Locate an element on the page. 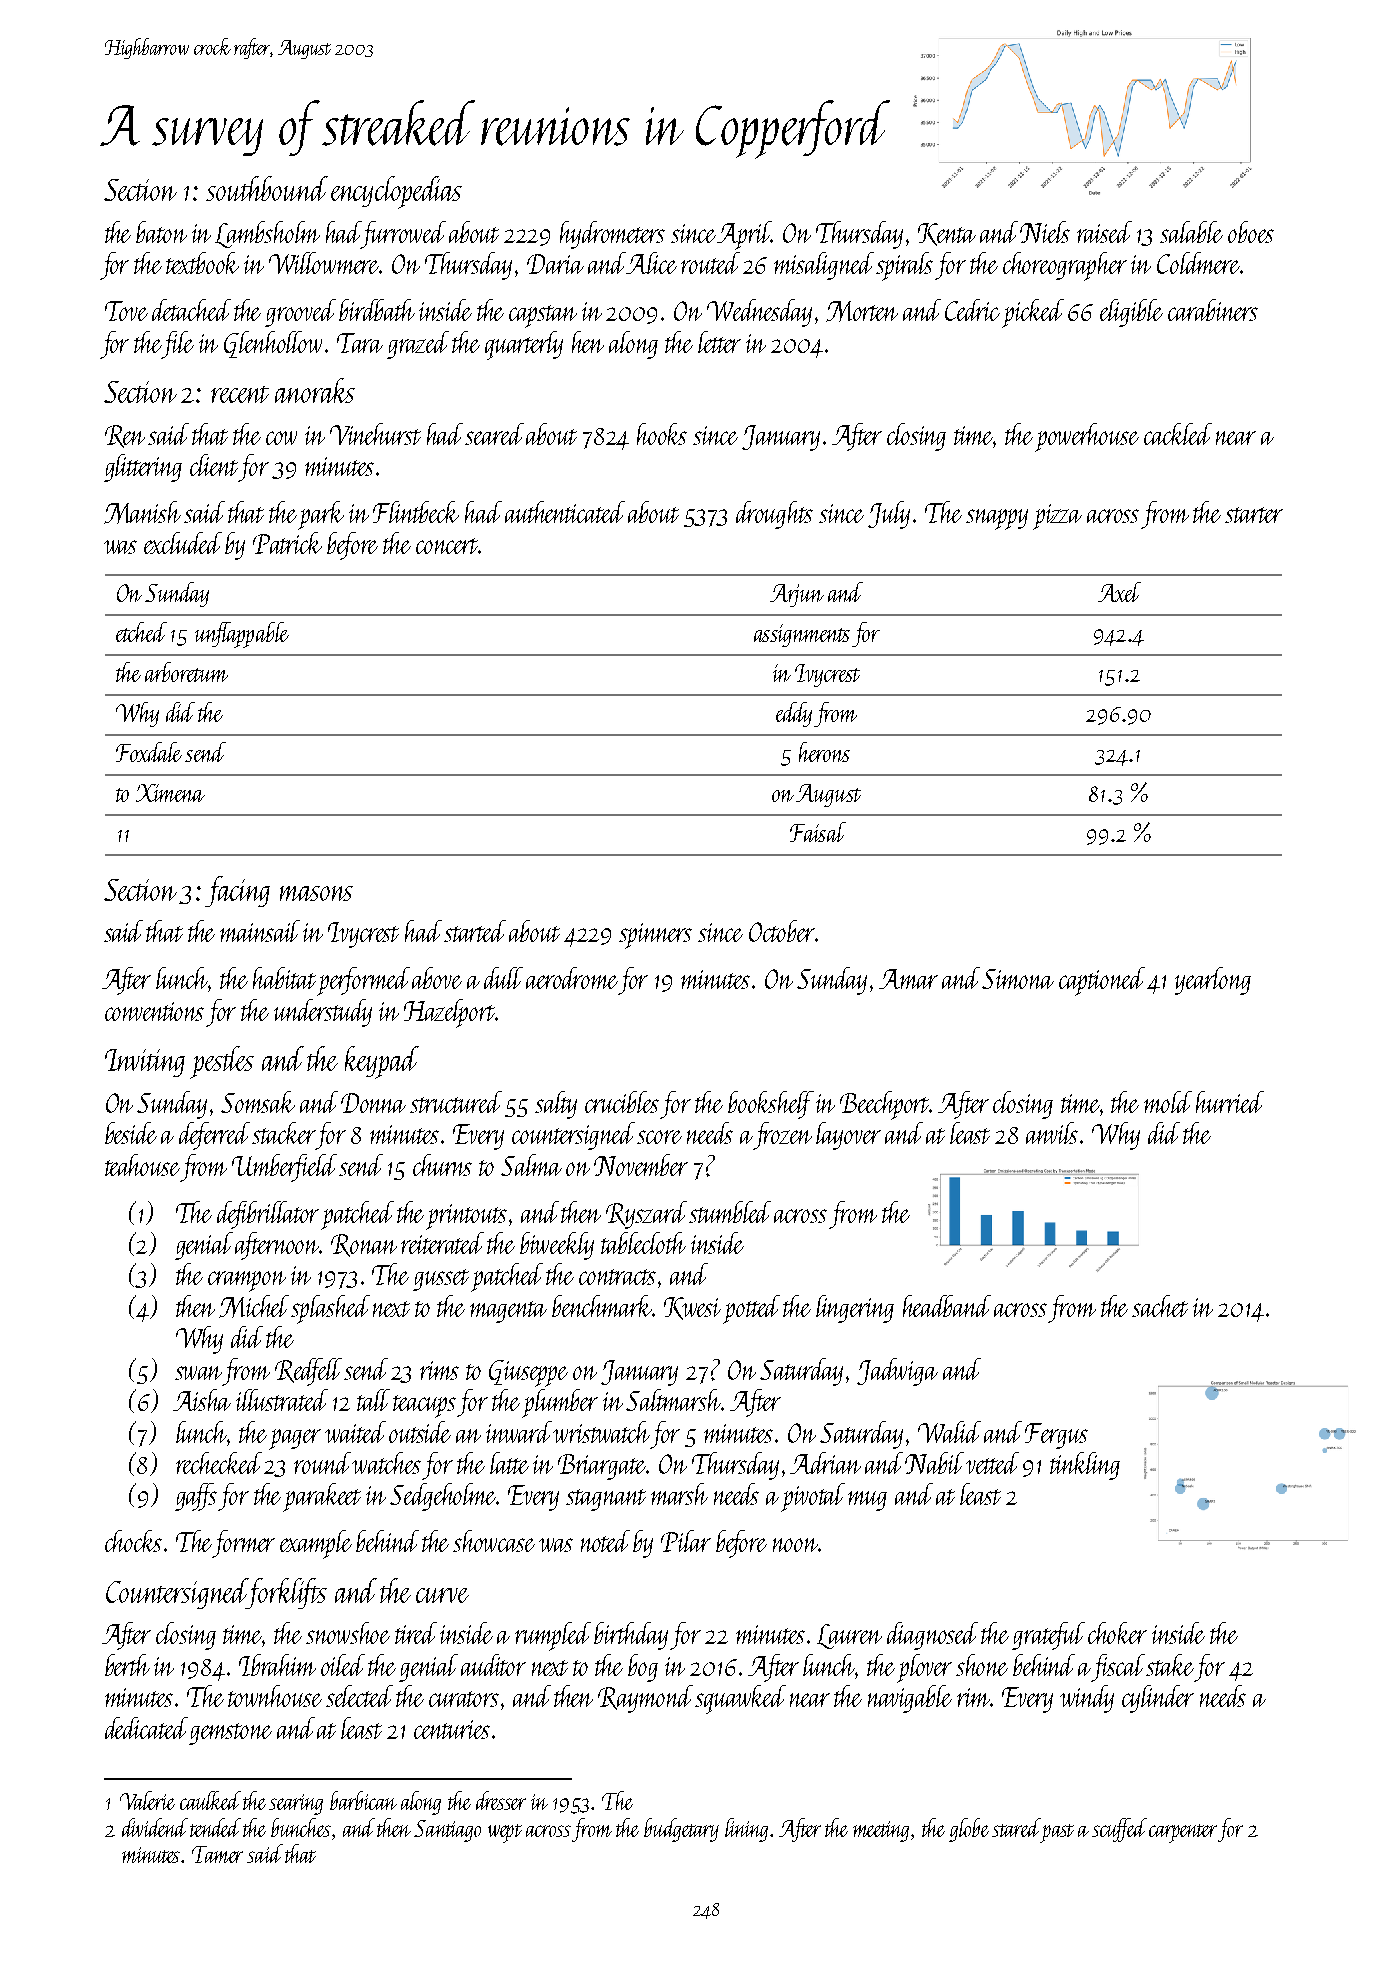 Image resolution: width=1386 pixels, height=1969 pixels. Alice is located at coordinates (652, 263).
